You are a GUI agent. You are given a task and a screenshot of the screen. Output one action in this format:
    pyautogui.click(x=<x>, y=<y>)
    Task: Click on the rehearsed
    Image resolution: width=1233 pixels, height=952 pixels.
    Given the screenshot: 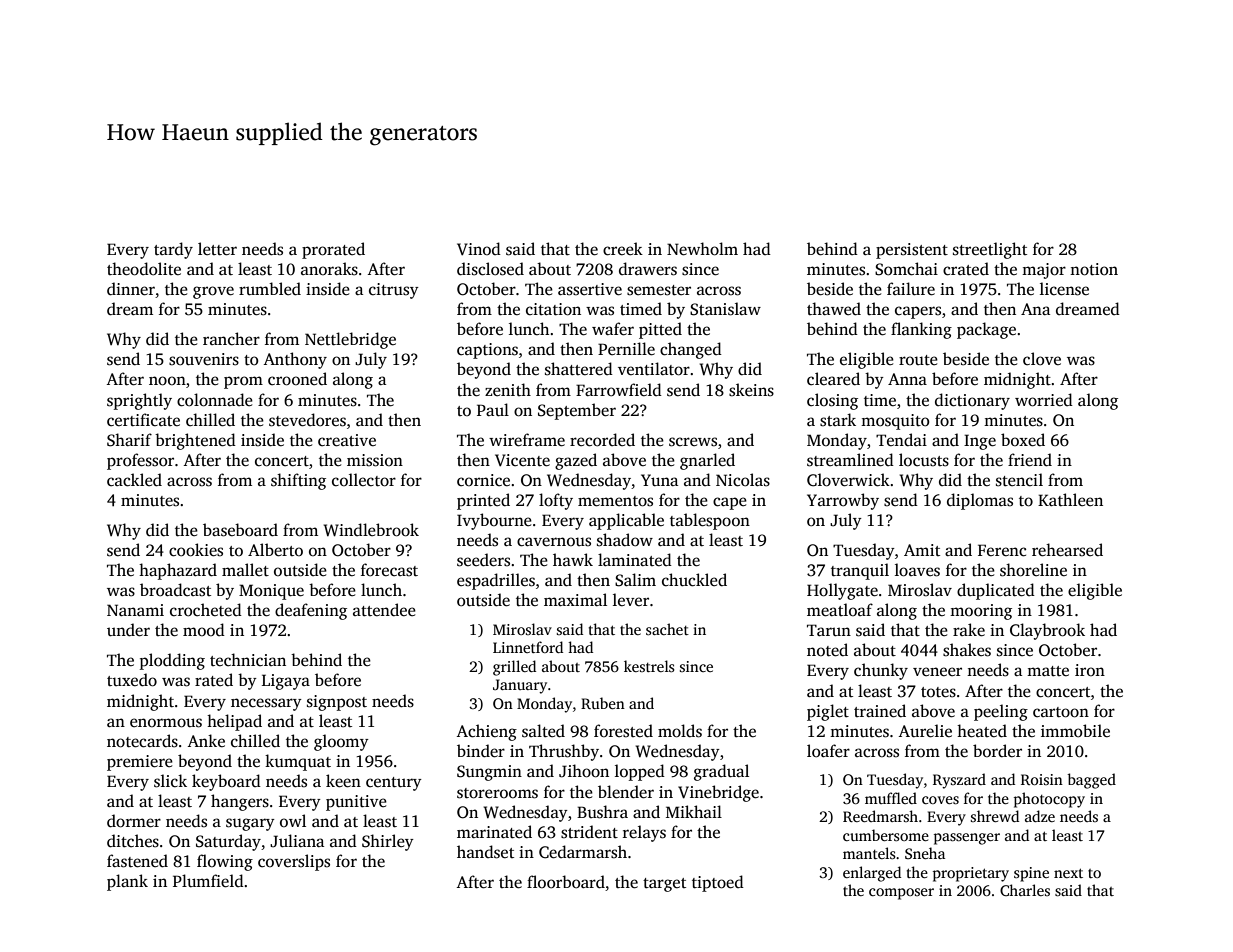 What is the action you would take?
    pyautogui.click(x=1067, y=550)
